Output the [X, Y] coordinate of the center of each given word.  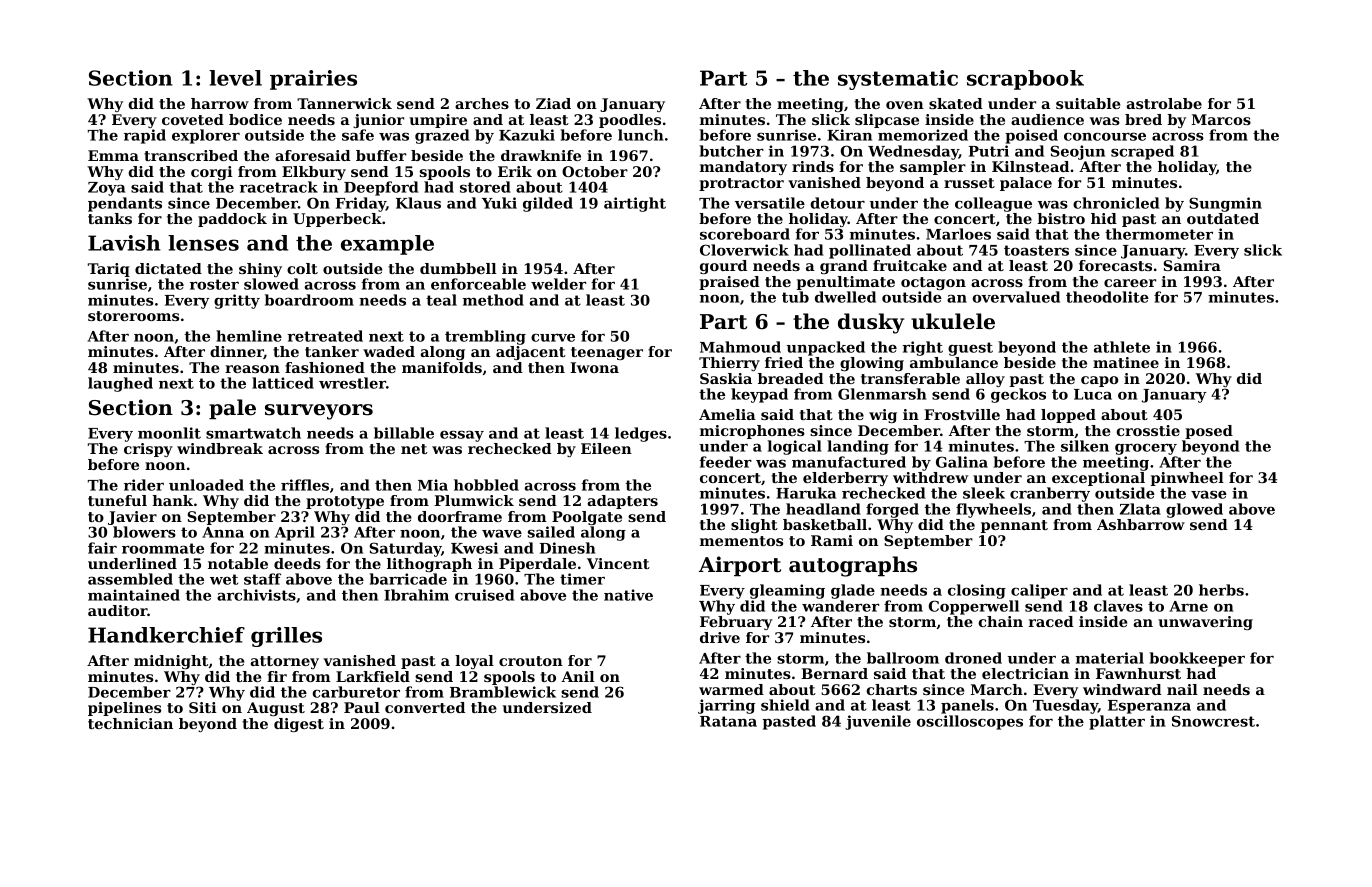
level [235, 78]
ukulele [953, 321]
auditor [117, 610]
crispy [148, 450]
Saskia [726, 378]
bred [1143, 119]
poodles [630, 121]
